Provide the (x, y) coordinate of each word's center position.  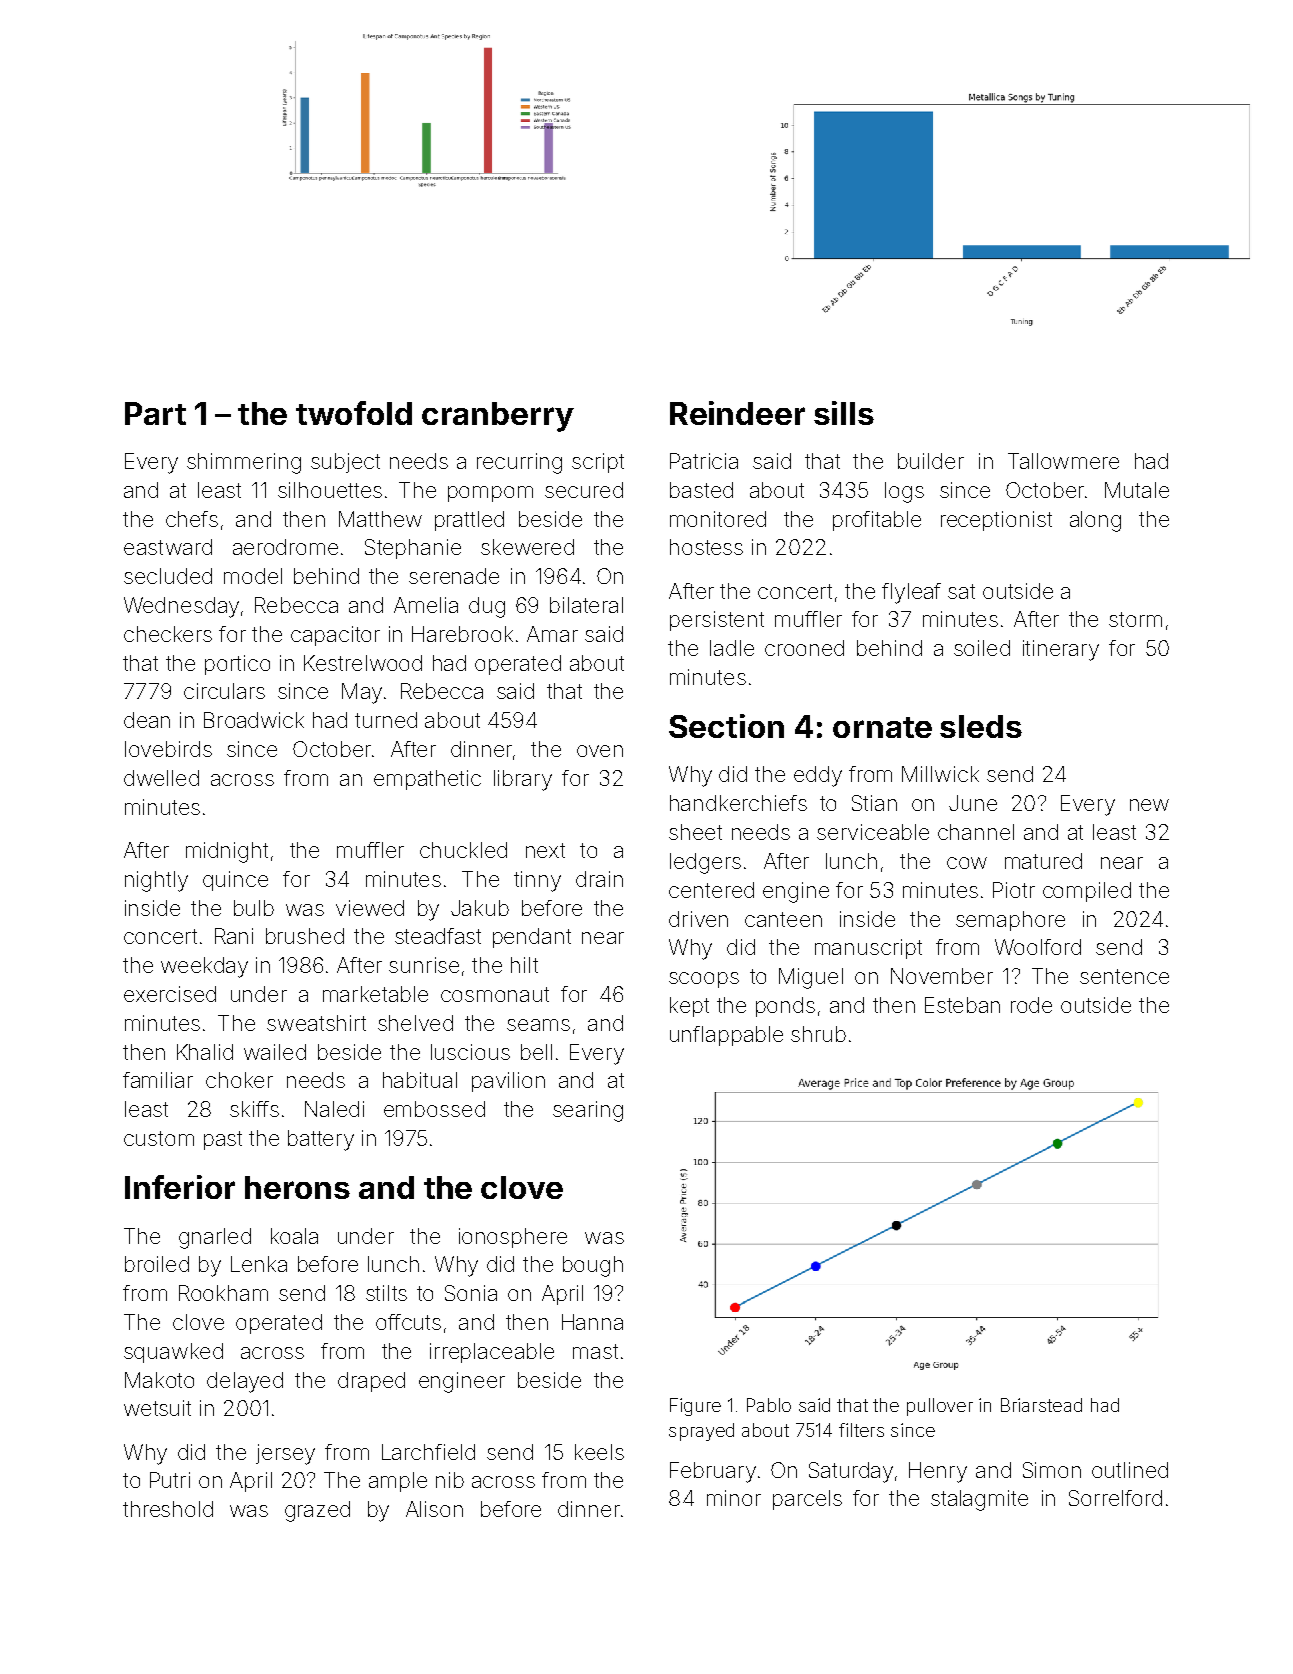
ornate (882, 727)
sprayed (701, 1432)
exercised (170, 994)
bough (593, 1266)
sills (844, 413)
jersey (285, 1454)
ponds (785, 1007)
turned (386, 720)
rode (1031, 1005)
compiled (1087, 892)
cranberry (498, 417)
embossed (434, 1109)
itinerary (1061, 650)
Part (155, 413)
